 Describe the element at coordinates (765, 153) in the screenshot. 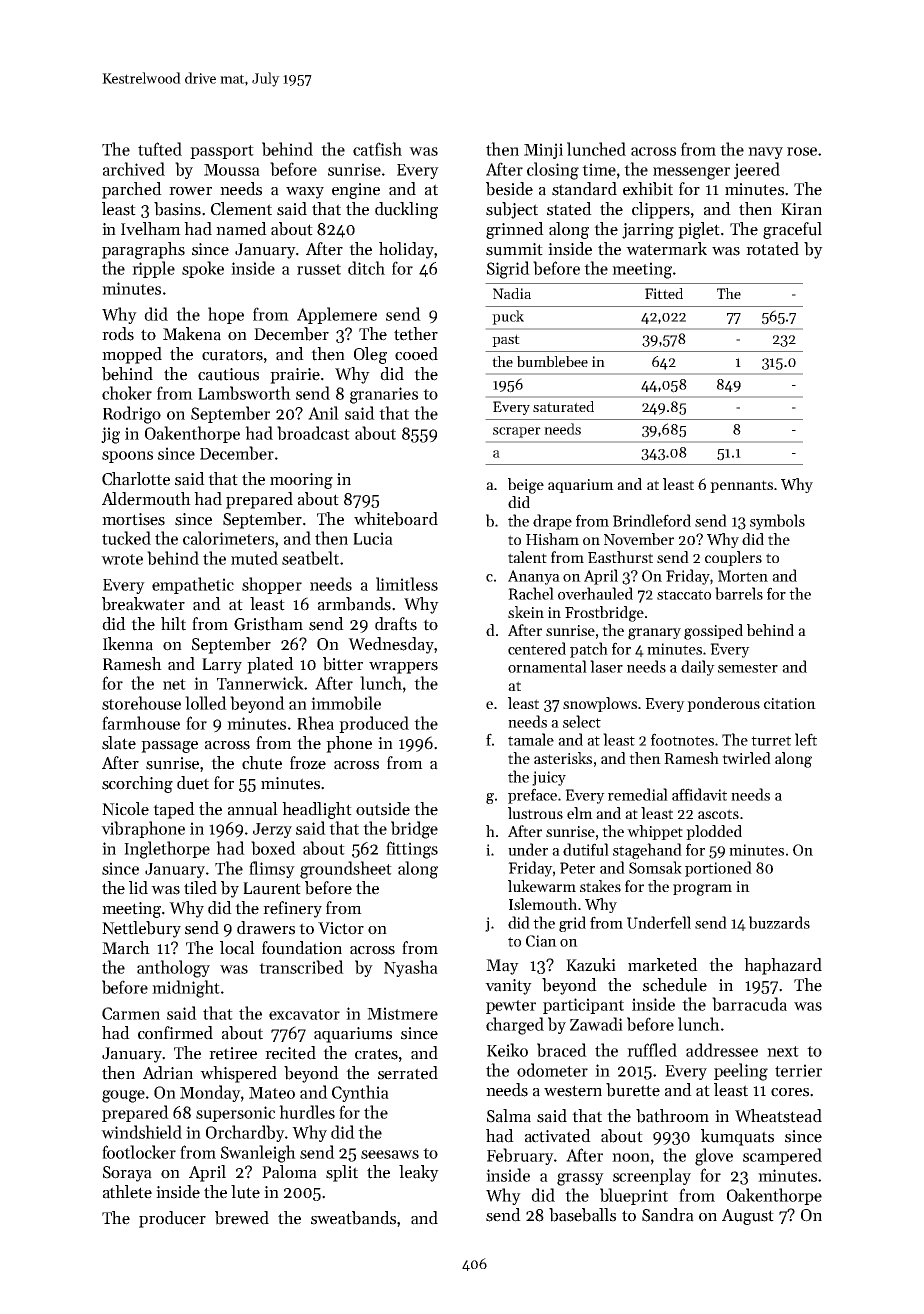

I see `navy` at that location.
